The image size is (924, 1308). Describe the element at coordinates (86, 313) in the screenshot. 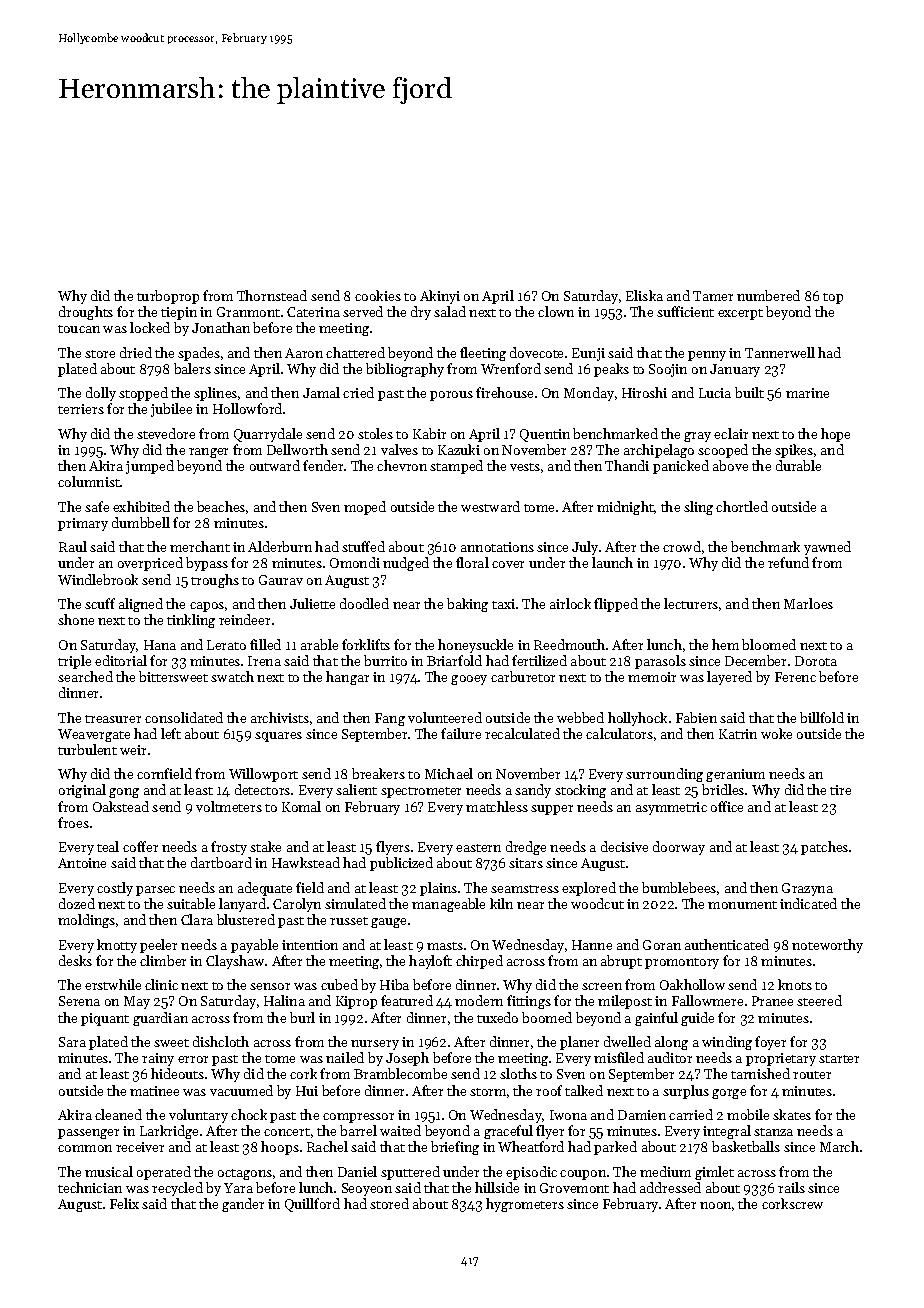

I see `droughts` at that location.
